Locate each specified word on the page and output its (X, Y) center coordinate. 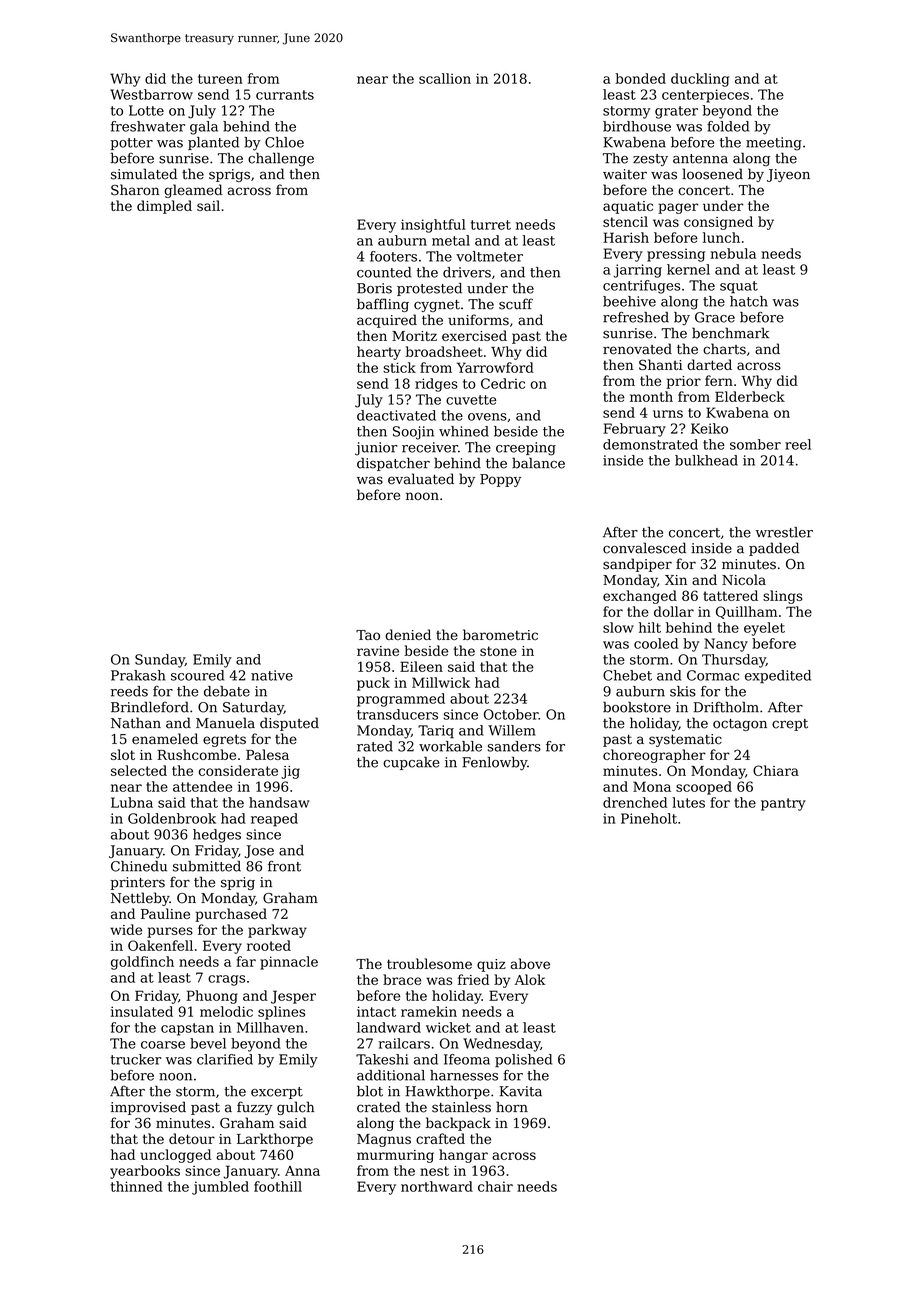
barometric (500, 634)
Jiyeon (788, 175)
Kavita (520, 1091)
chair (495, 1186)
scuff (516, 304)
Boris (374, 288)
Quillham (746, 612)
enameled (165, 738)
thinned (137, 1186)
